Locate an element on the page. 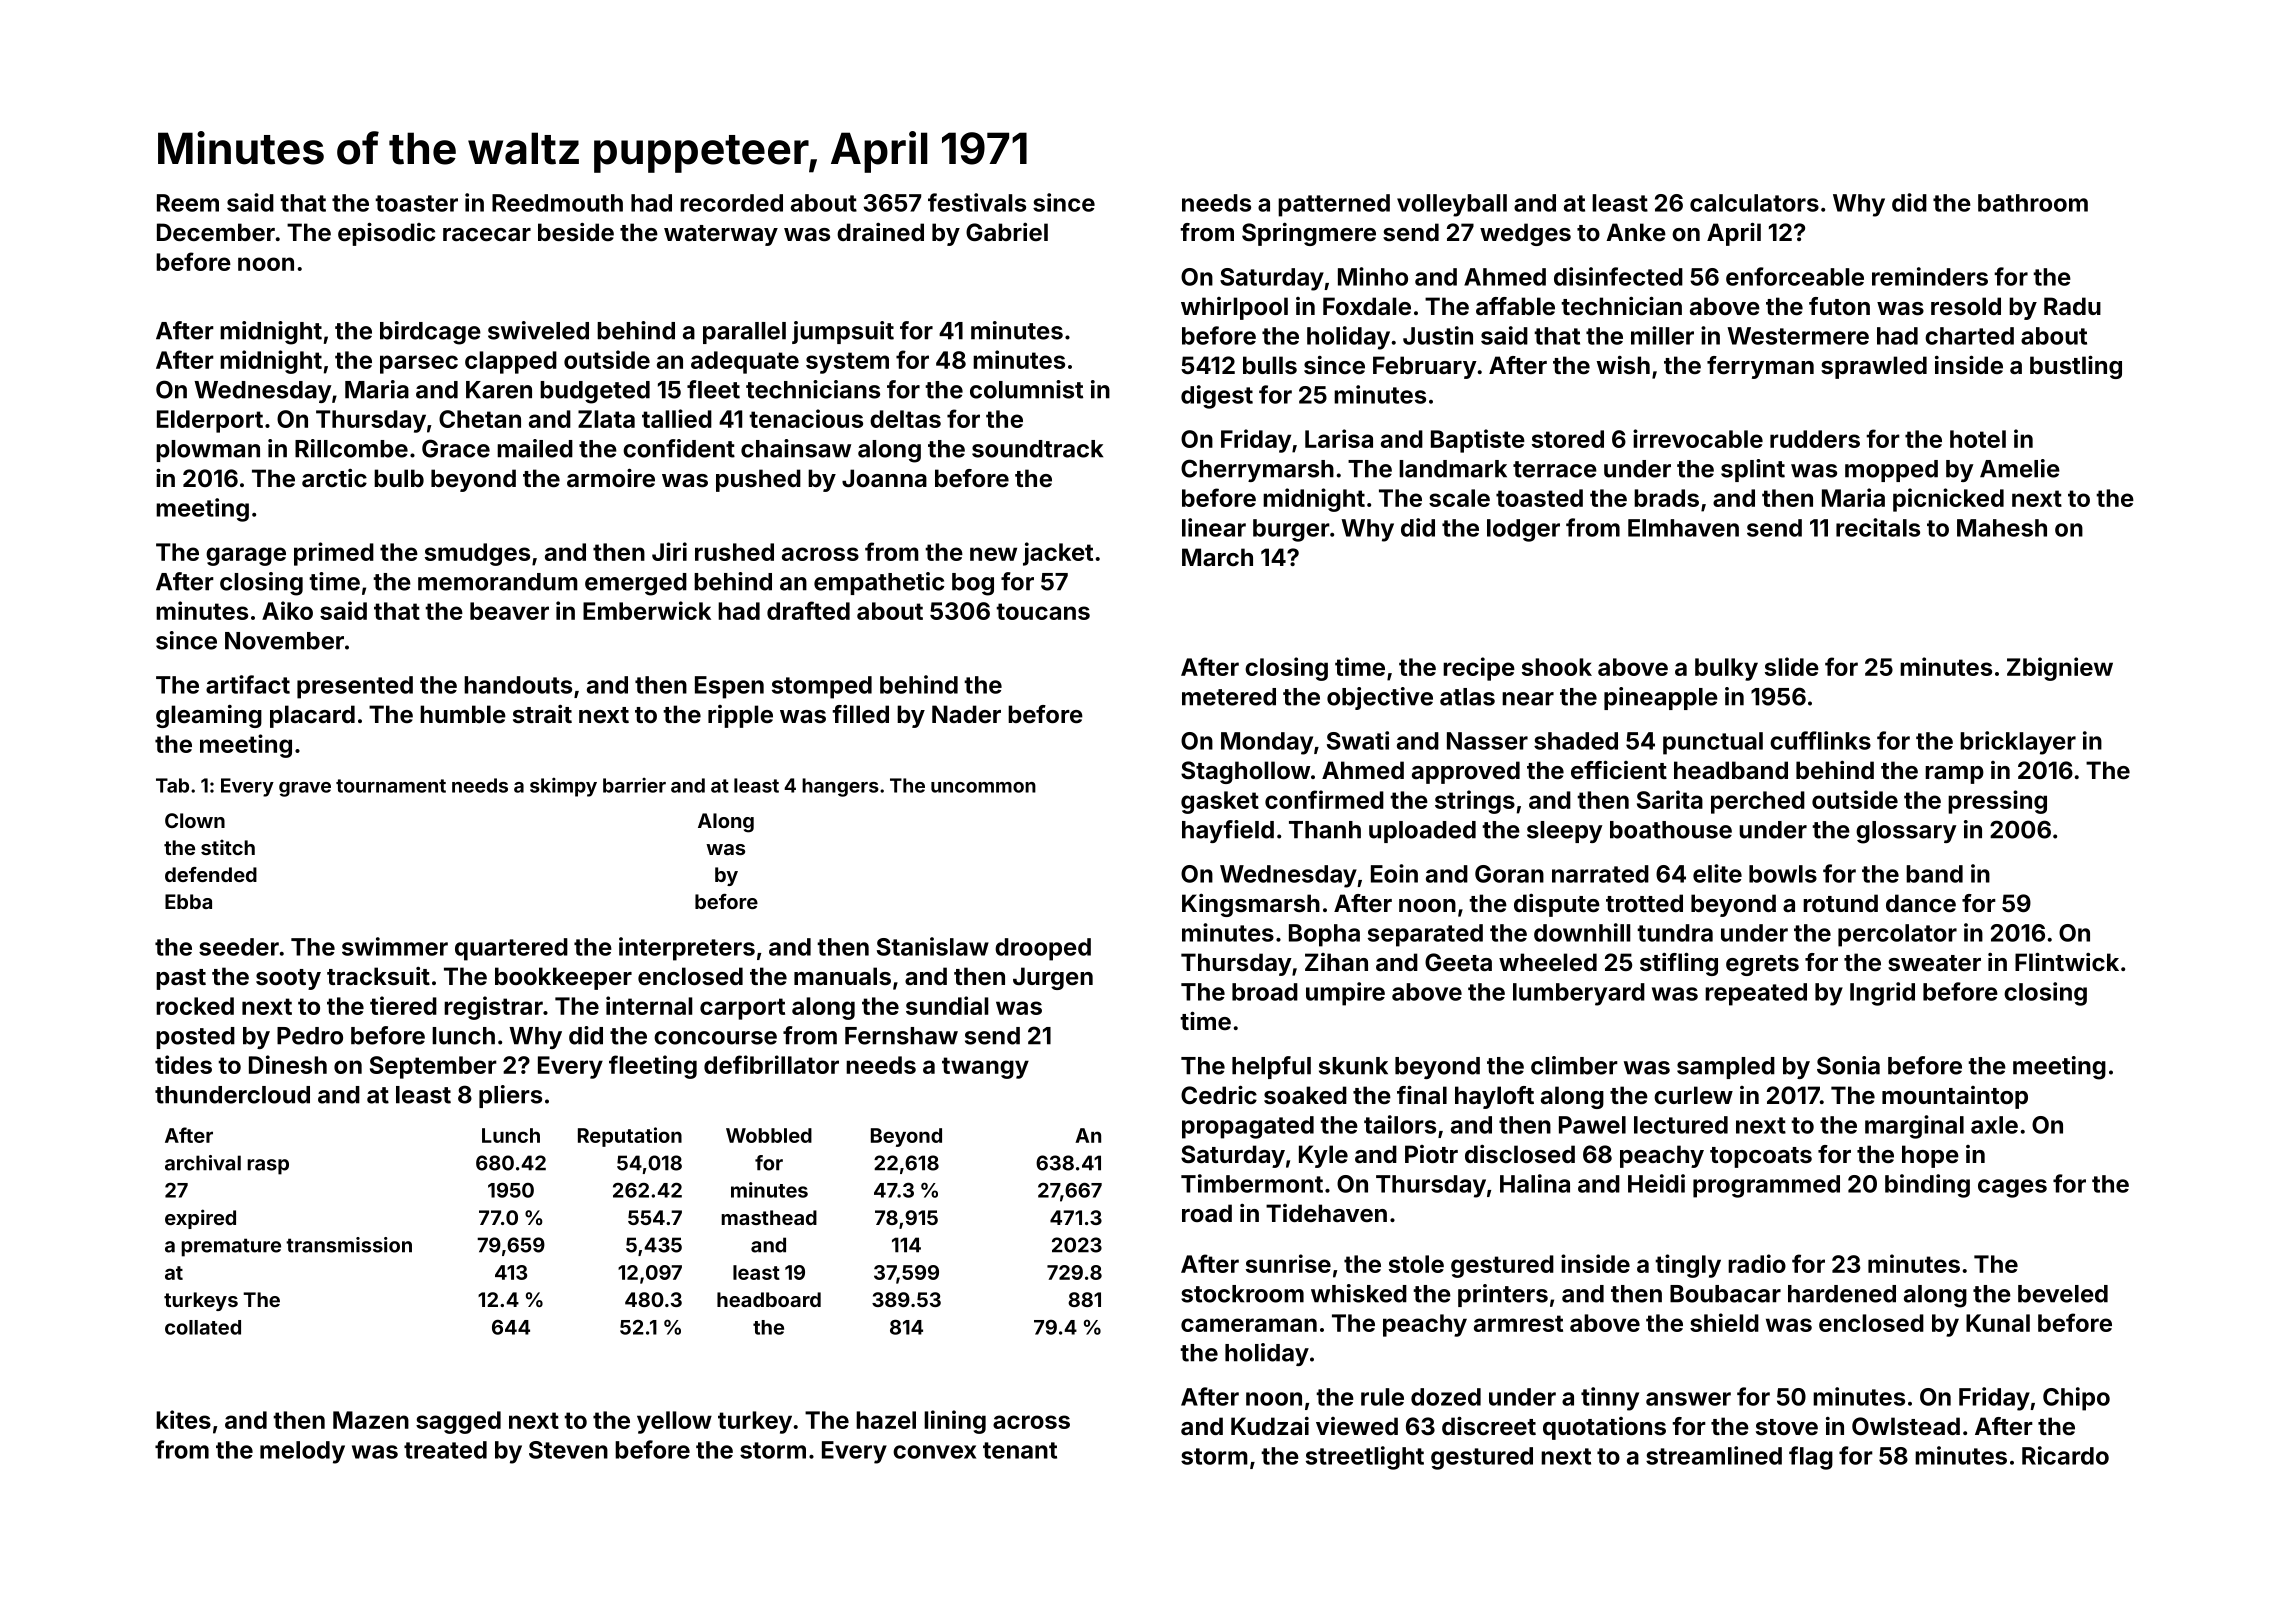 The image size is (2292, 1620). melody is located at coordinates (302, 1452).
